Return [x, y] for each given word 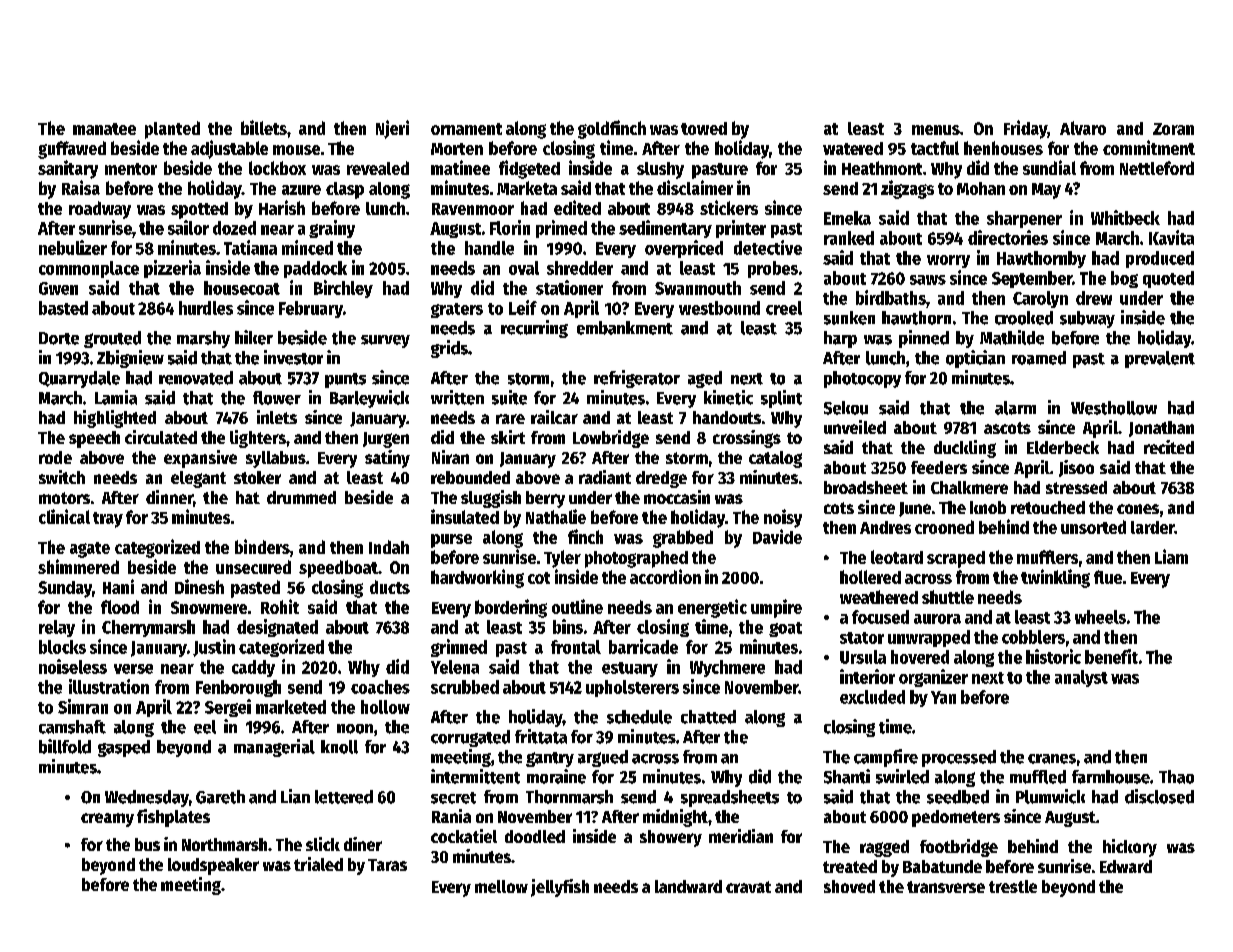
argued [603, 758]
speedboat [338, 569]
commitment [1149, 147]
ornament [466, 129]
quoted [1168, 279]
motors [64, 498]
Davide [777, 536]
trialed [318, 864]
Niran [450, 457]
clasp [345, 190]
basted [63, 308]
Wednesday [147, 798]
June [915, 509]
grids [449, 349]
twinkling [1055, 578]
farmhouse [1111, 777]
